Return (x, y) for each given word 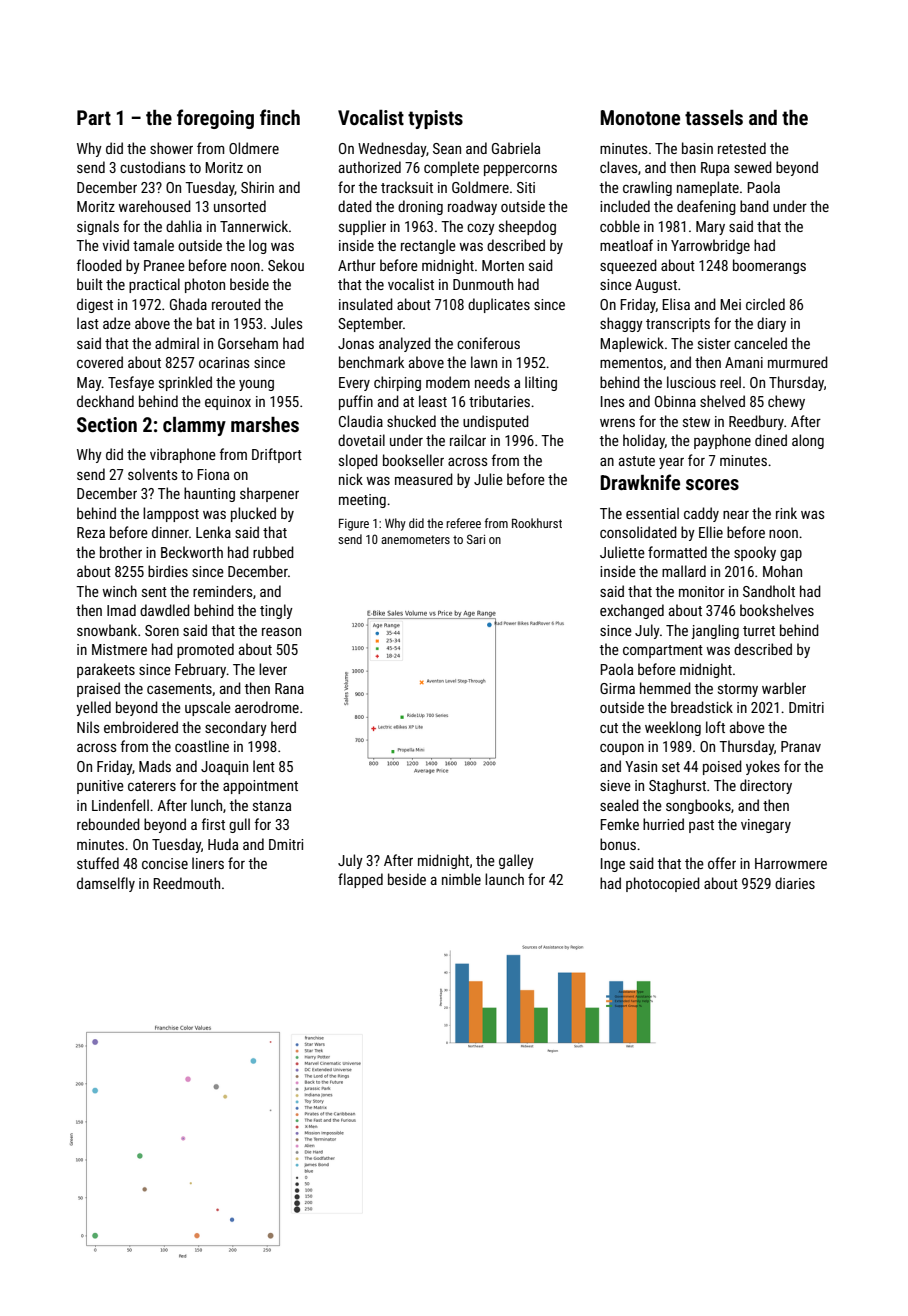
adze (117, 323)
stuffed (98, 863)
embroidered (141, 727)
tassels (714, 117)
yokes (763, 767)
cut (609, 728)
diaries (795, 883)
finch (280, 117)
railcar (468, 440)
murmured (798, 362)
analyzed (405, 344)
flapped (360, 880)
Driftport (277, 455)
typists (435, 119)
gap (791, 555)
